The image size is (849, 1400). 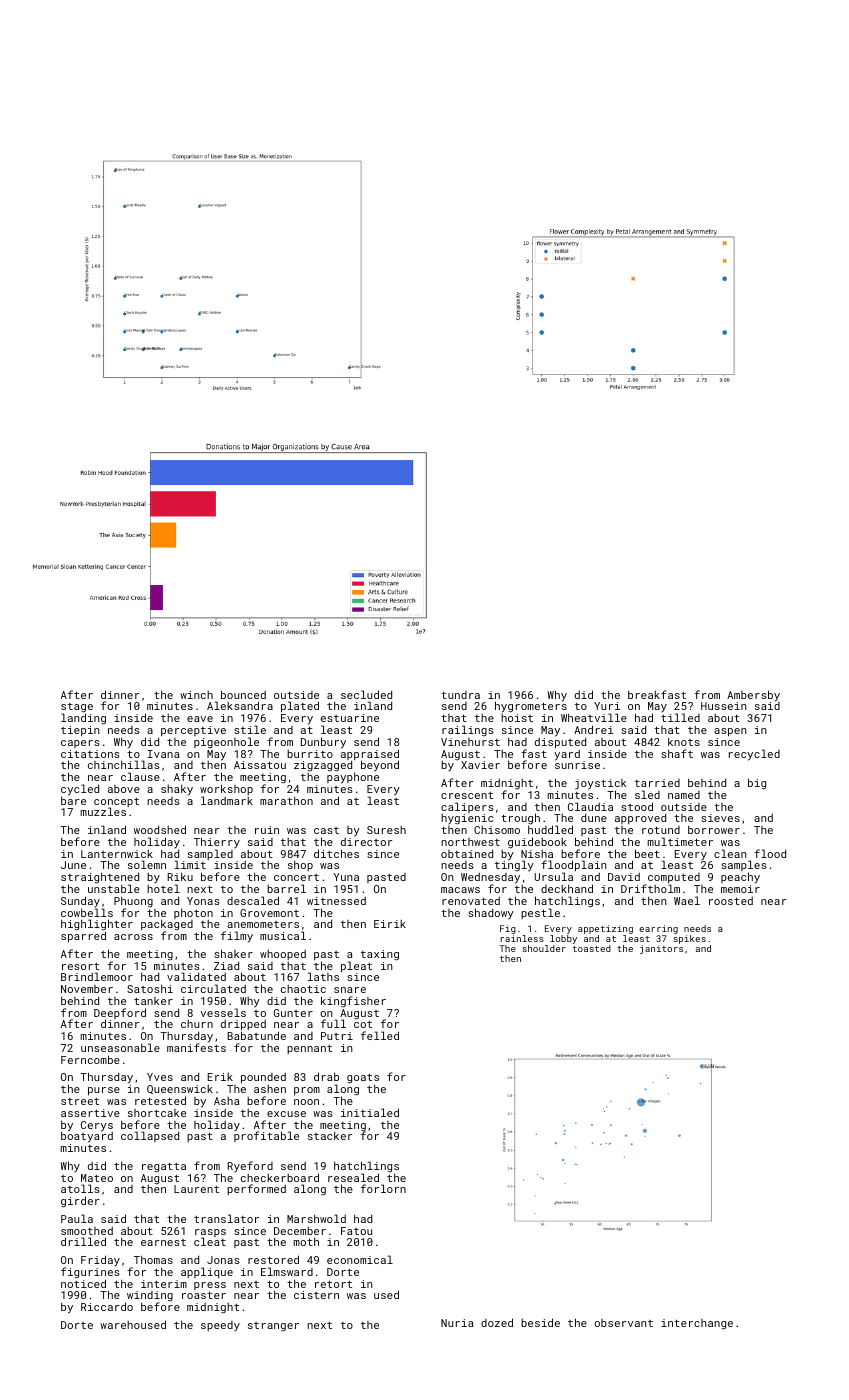 I want to click on obtained, so click(x=467, y=853).
